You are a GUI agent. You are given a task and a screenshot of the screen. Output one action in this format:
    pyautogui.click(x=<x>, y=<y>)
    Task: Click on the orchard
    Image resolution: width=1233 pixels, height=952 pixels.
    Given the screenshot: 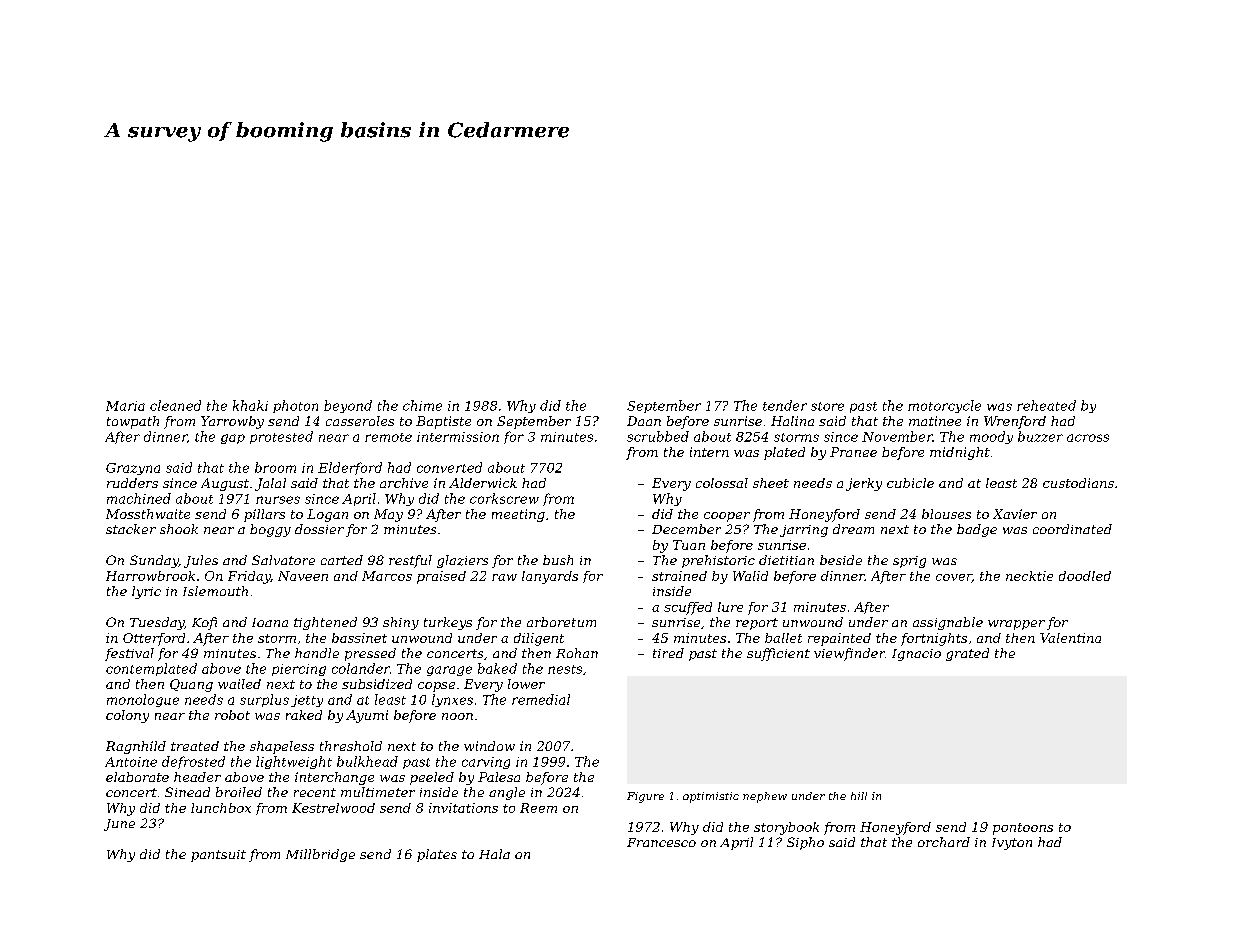 What is the action you would take?
    pyautogui.click(x=944, y=842)
